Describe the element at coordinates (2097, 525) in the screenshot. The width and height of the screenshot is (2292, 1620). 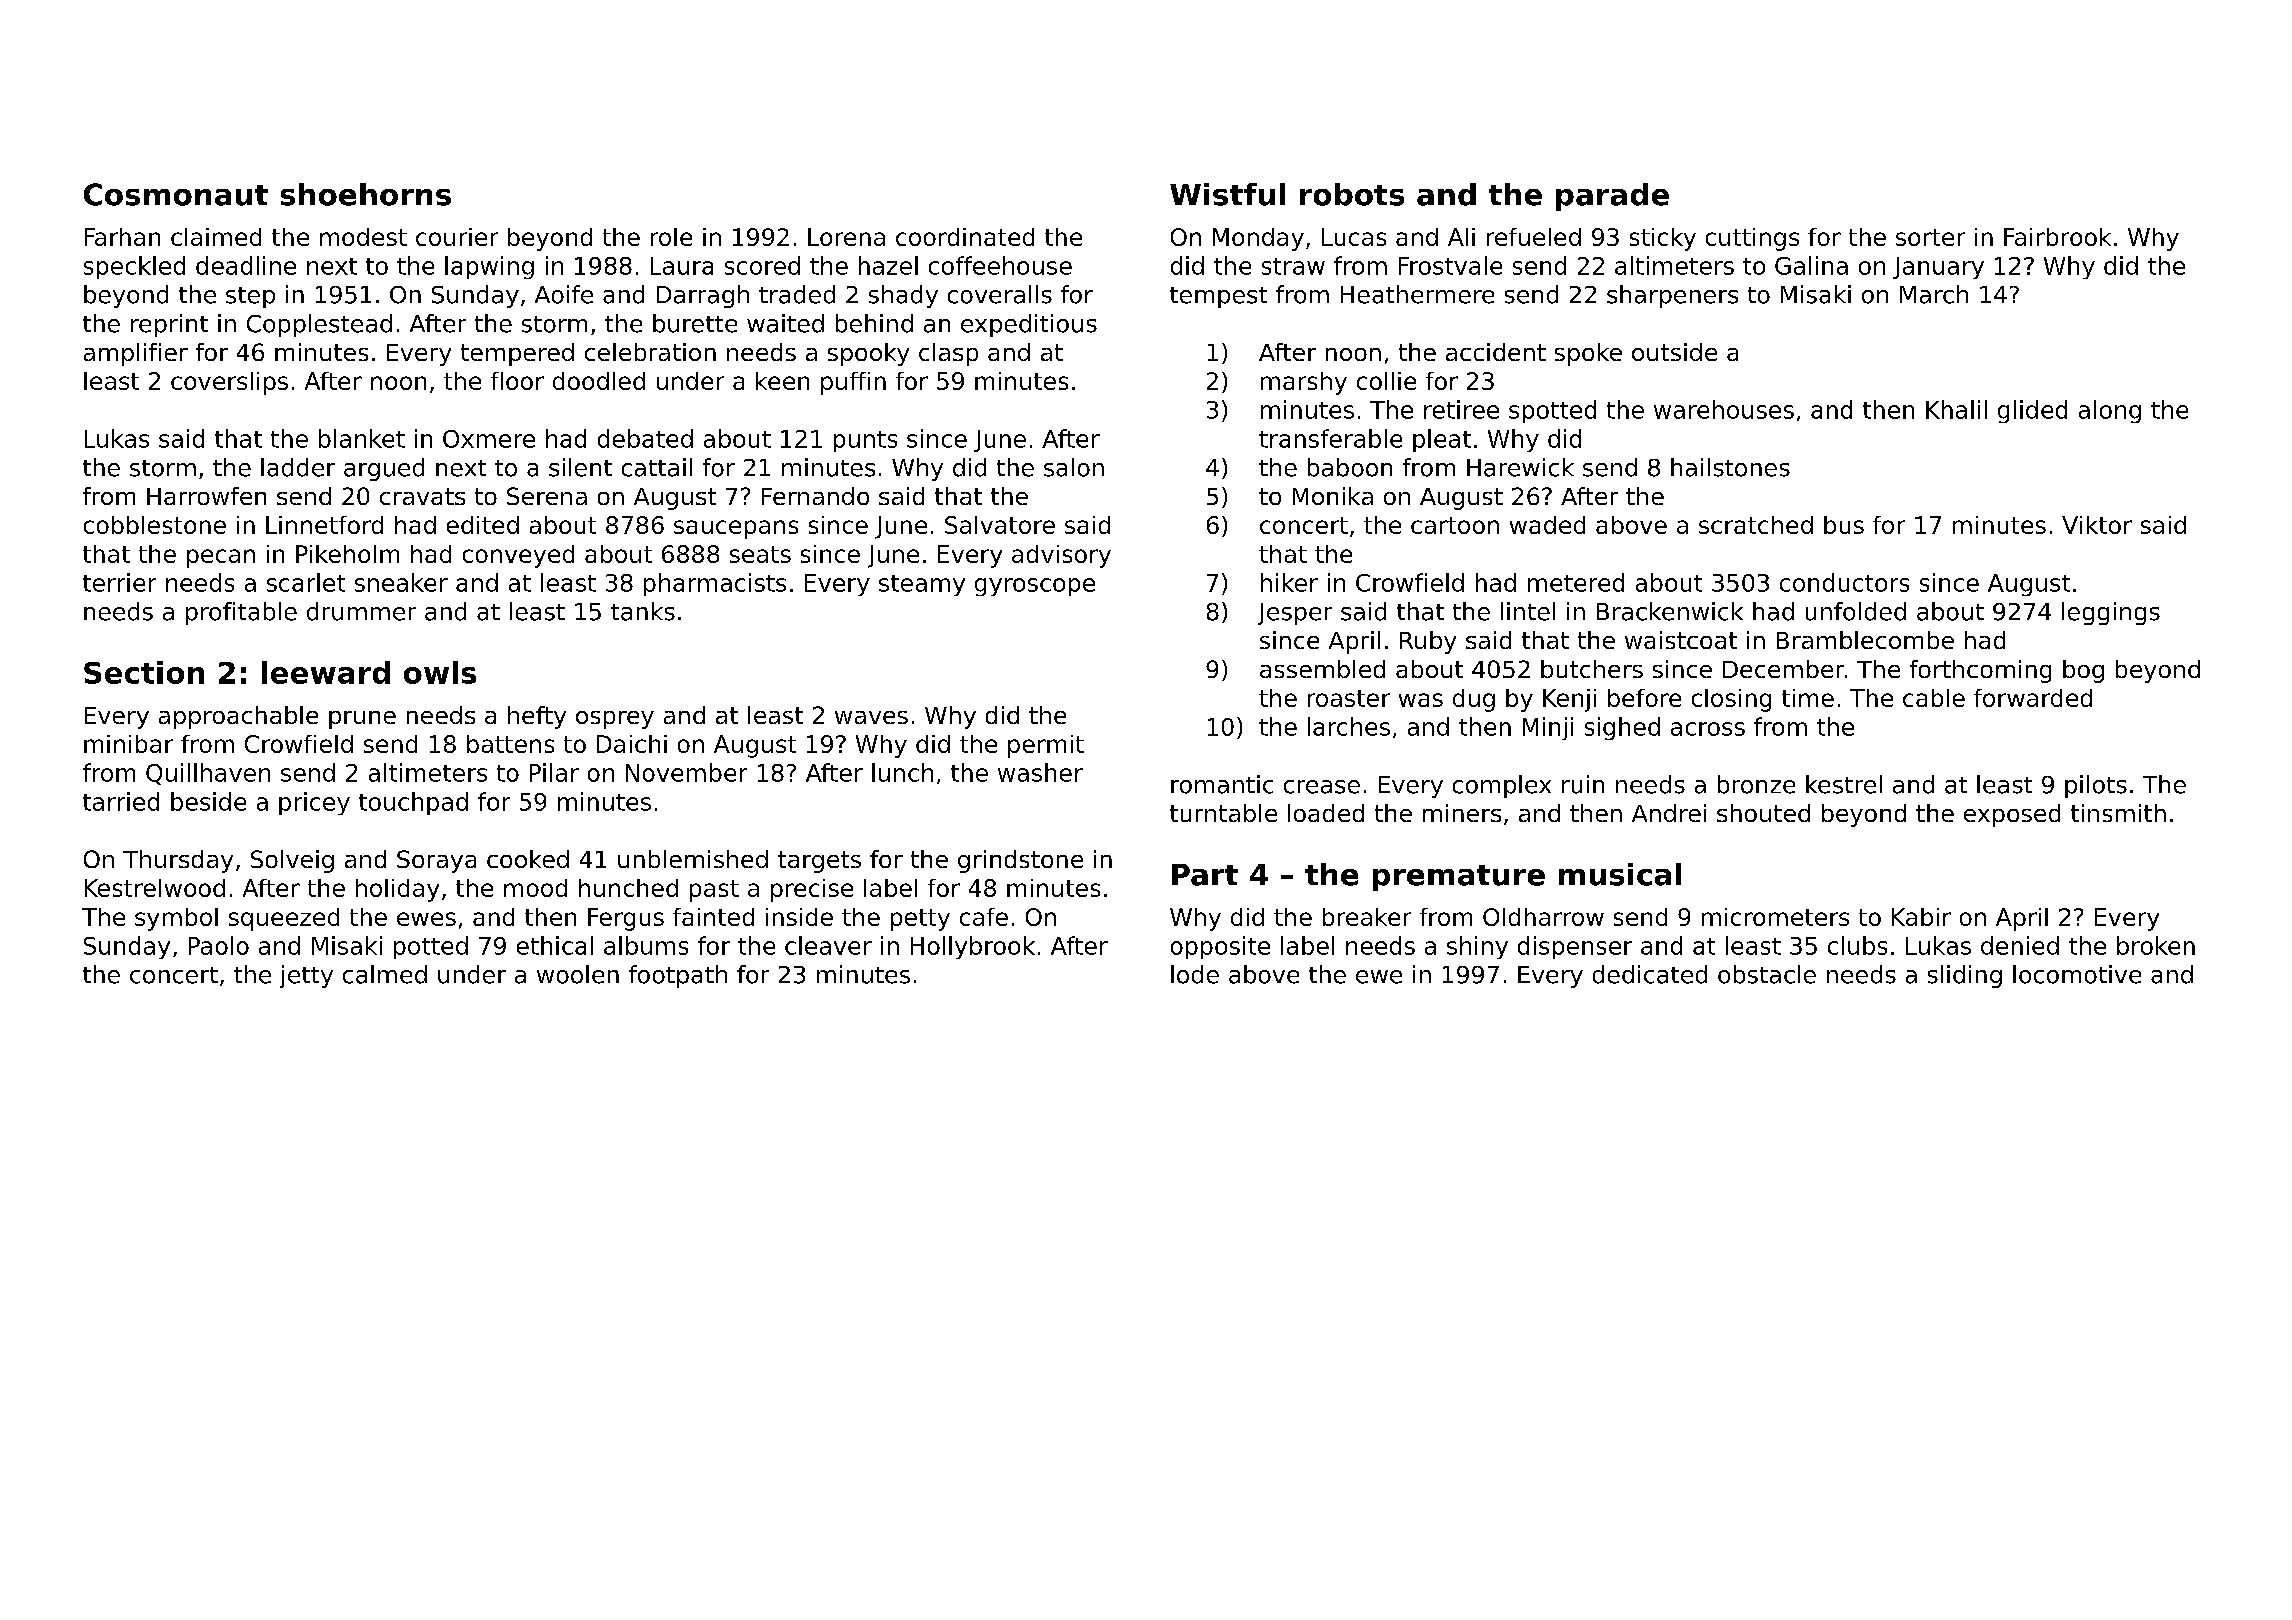
I see `Viktor` at that location.
